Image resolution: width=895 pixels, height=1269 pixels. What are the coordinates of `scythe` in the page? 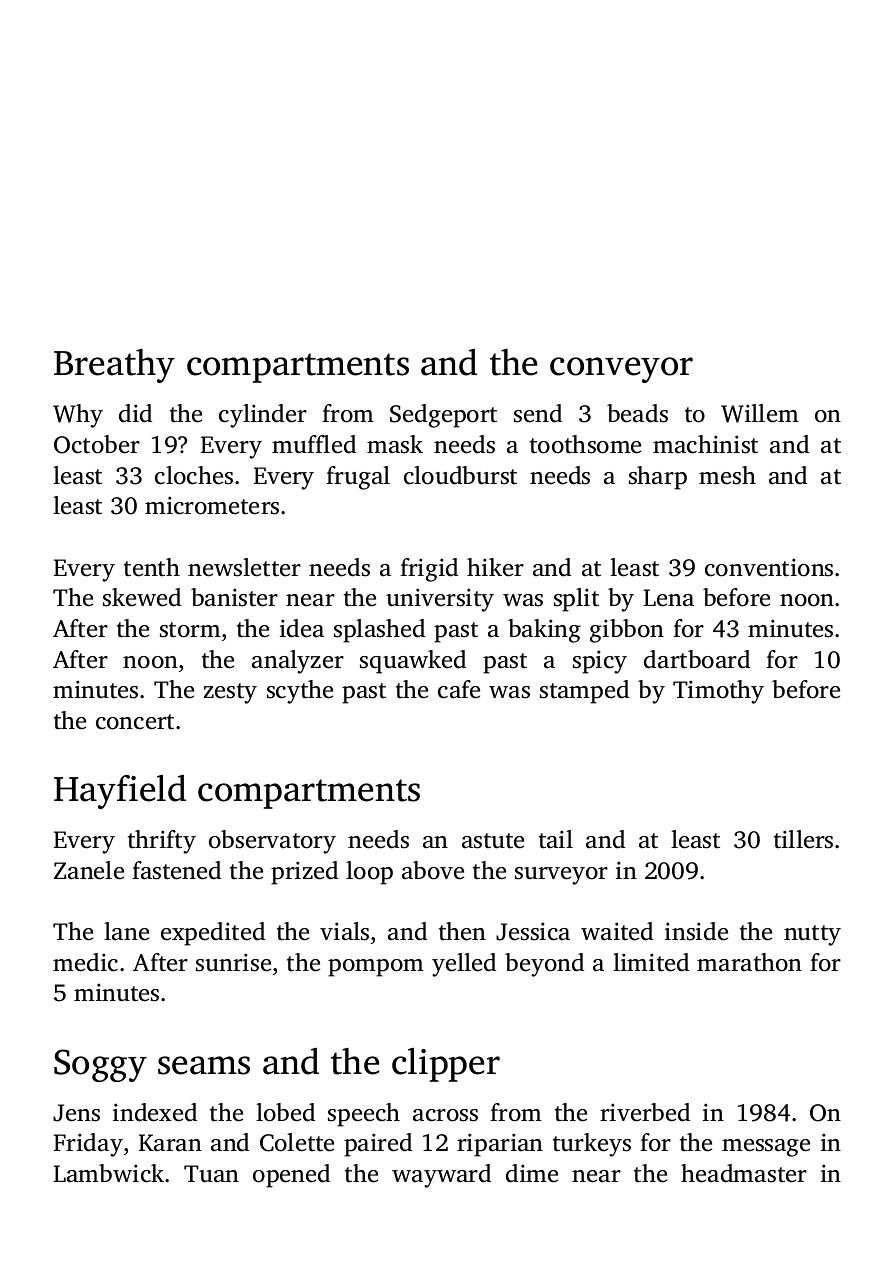 It's located at (300, 692).
